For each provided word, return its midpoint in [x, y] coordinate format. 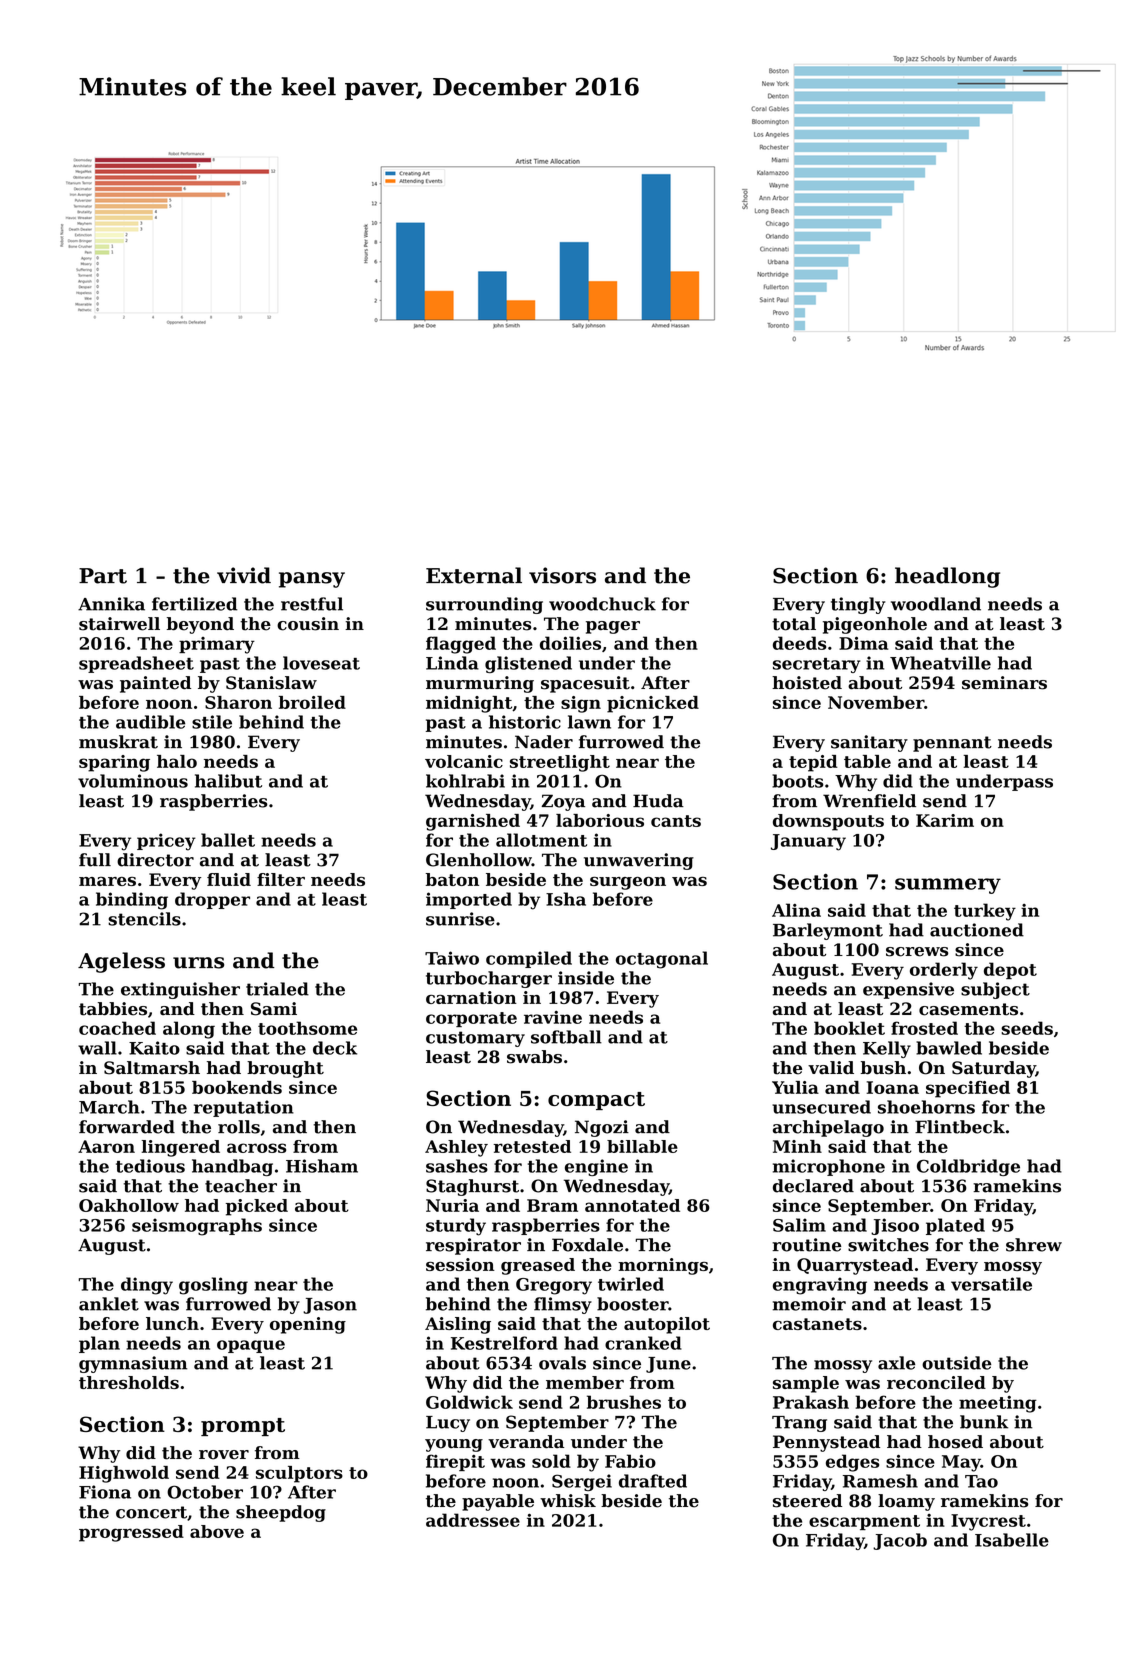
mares [107, 881]
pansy [312, 580]
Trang [799, 1424]
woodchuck [602, 604]
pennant [952, 744]
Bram [552, 1205]
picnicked [653, 704]
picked [257, 1207]
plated [955, 1226]
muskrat [118, 742]
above [217, 1531]
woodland [936, 604]
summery [948, 886]
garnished [473, 822]
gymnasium [133, 1364]
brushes [624, 1402]
